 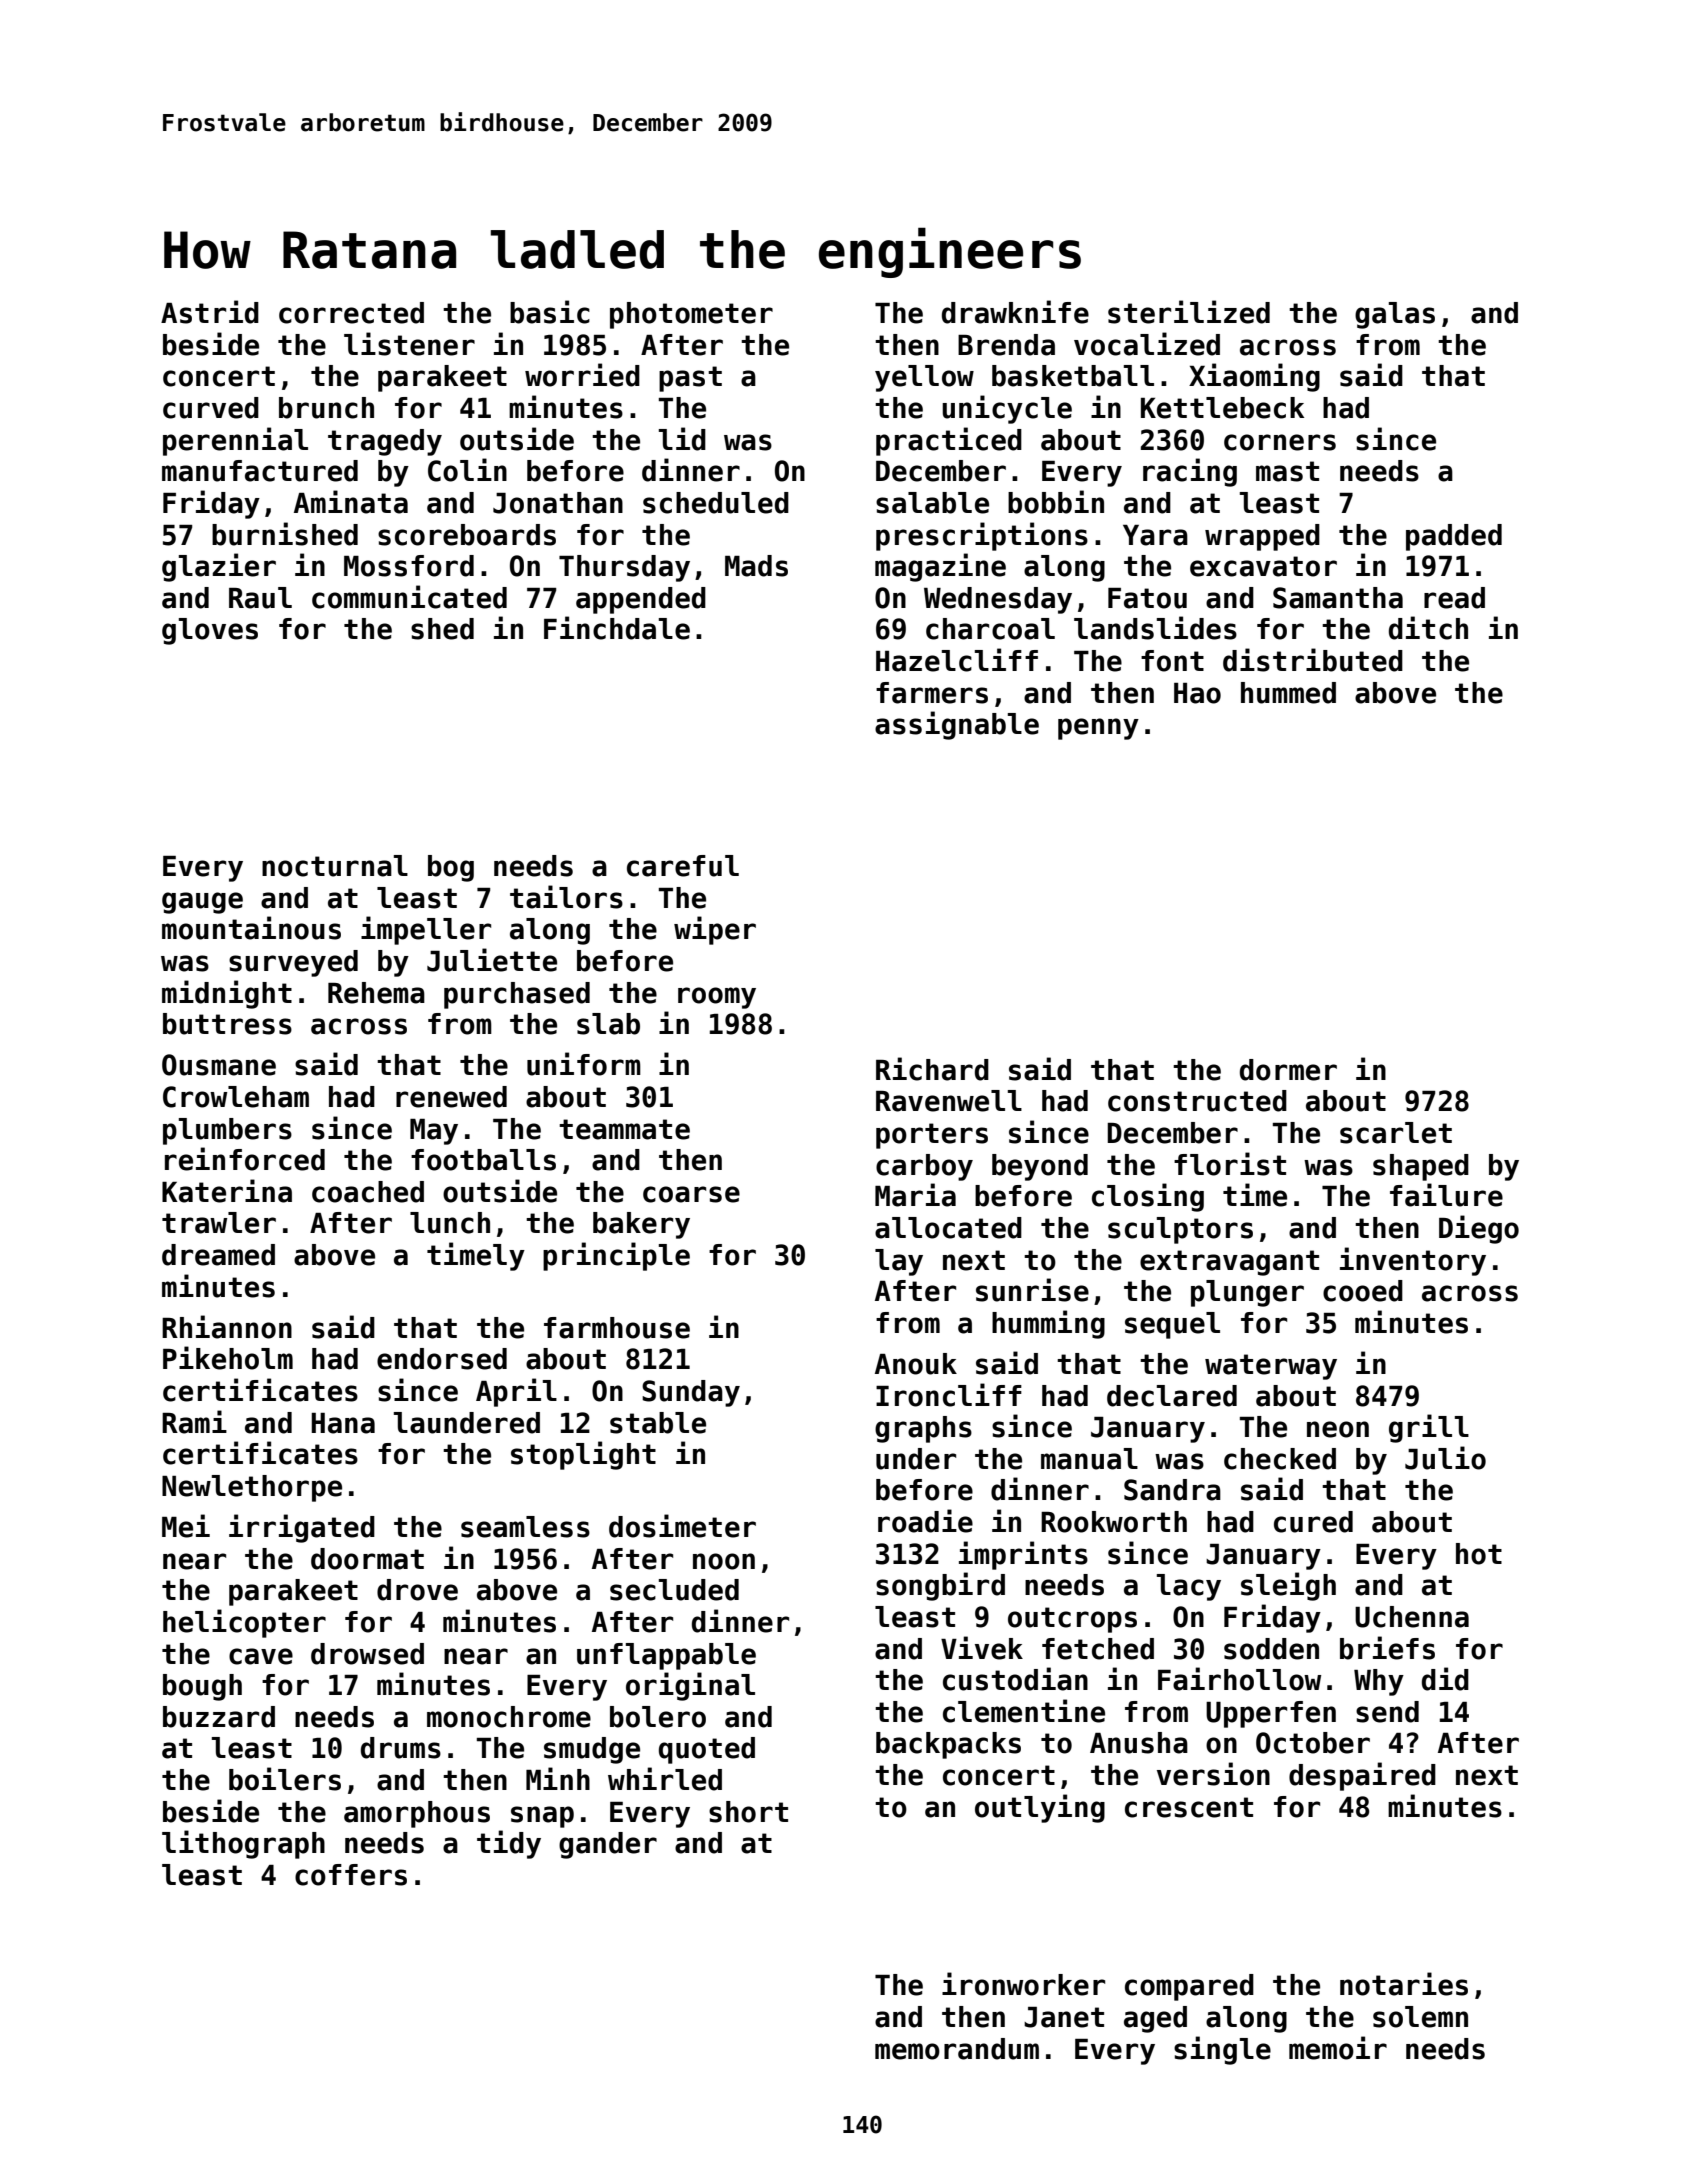 What do you see at coordinates (1247, 1293) in the image?
I see `plunger` at bounding box center [1247, 1293].
